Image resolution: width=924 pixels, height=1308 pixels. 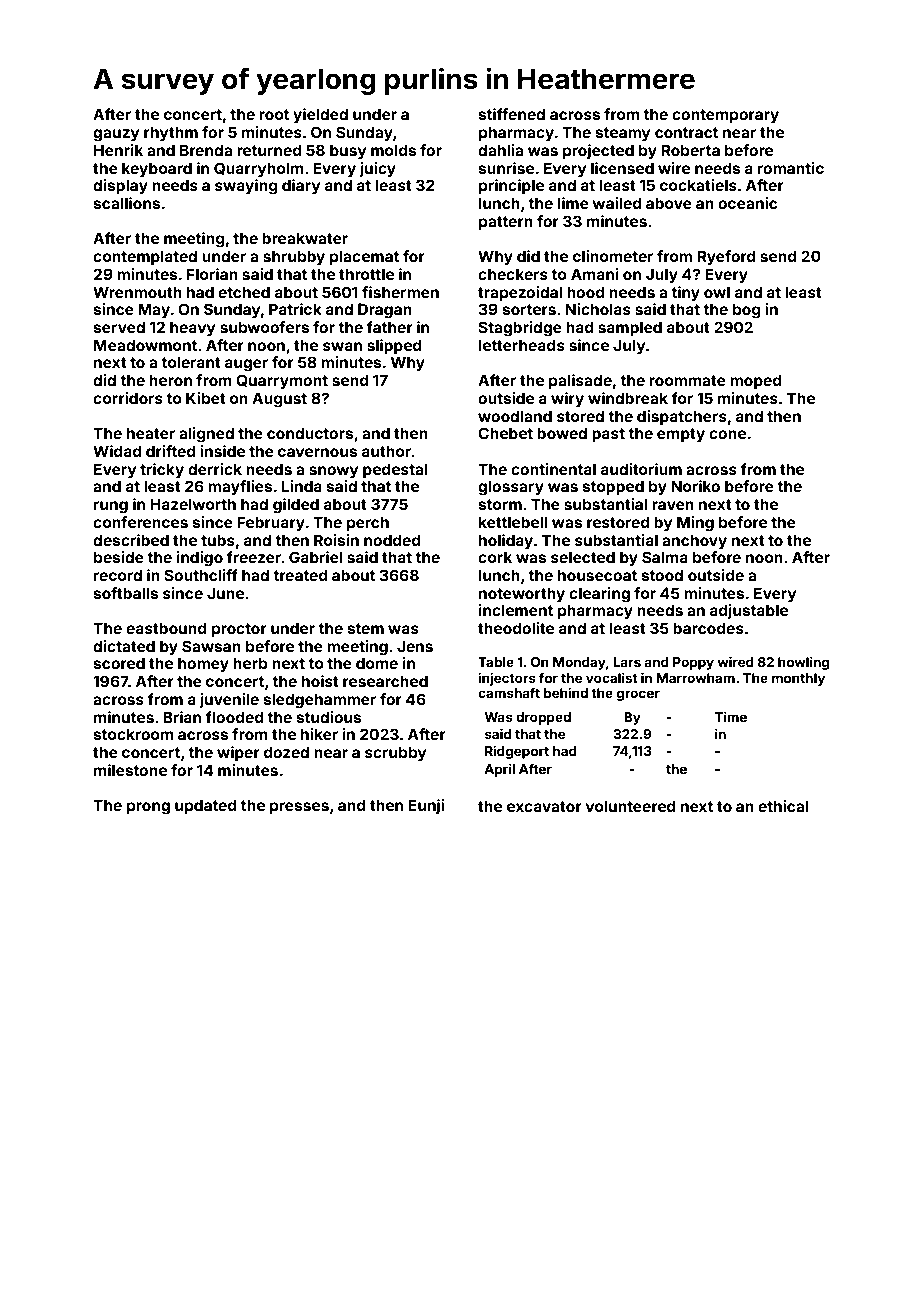 What do you see at coordinates (725, 116) in the screenshot?
I see `contemporary` at bounding box center [725, 116].
